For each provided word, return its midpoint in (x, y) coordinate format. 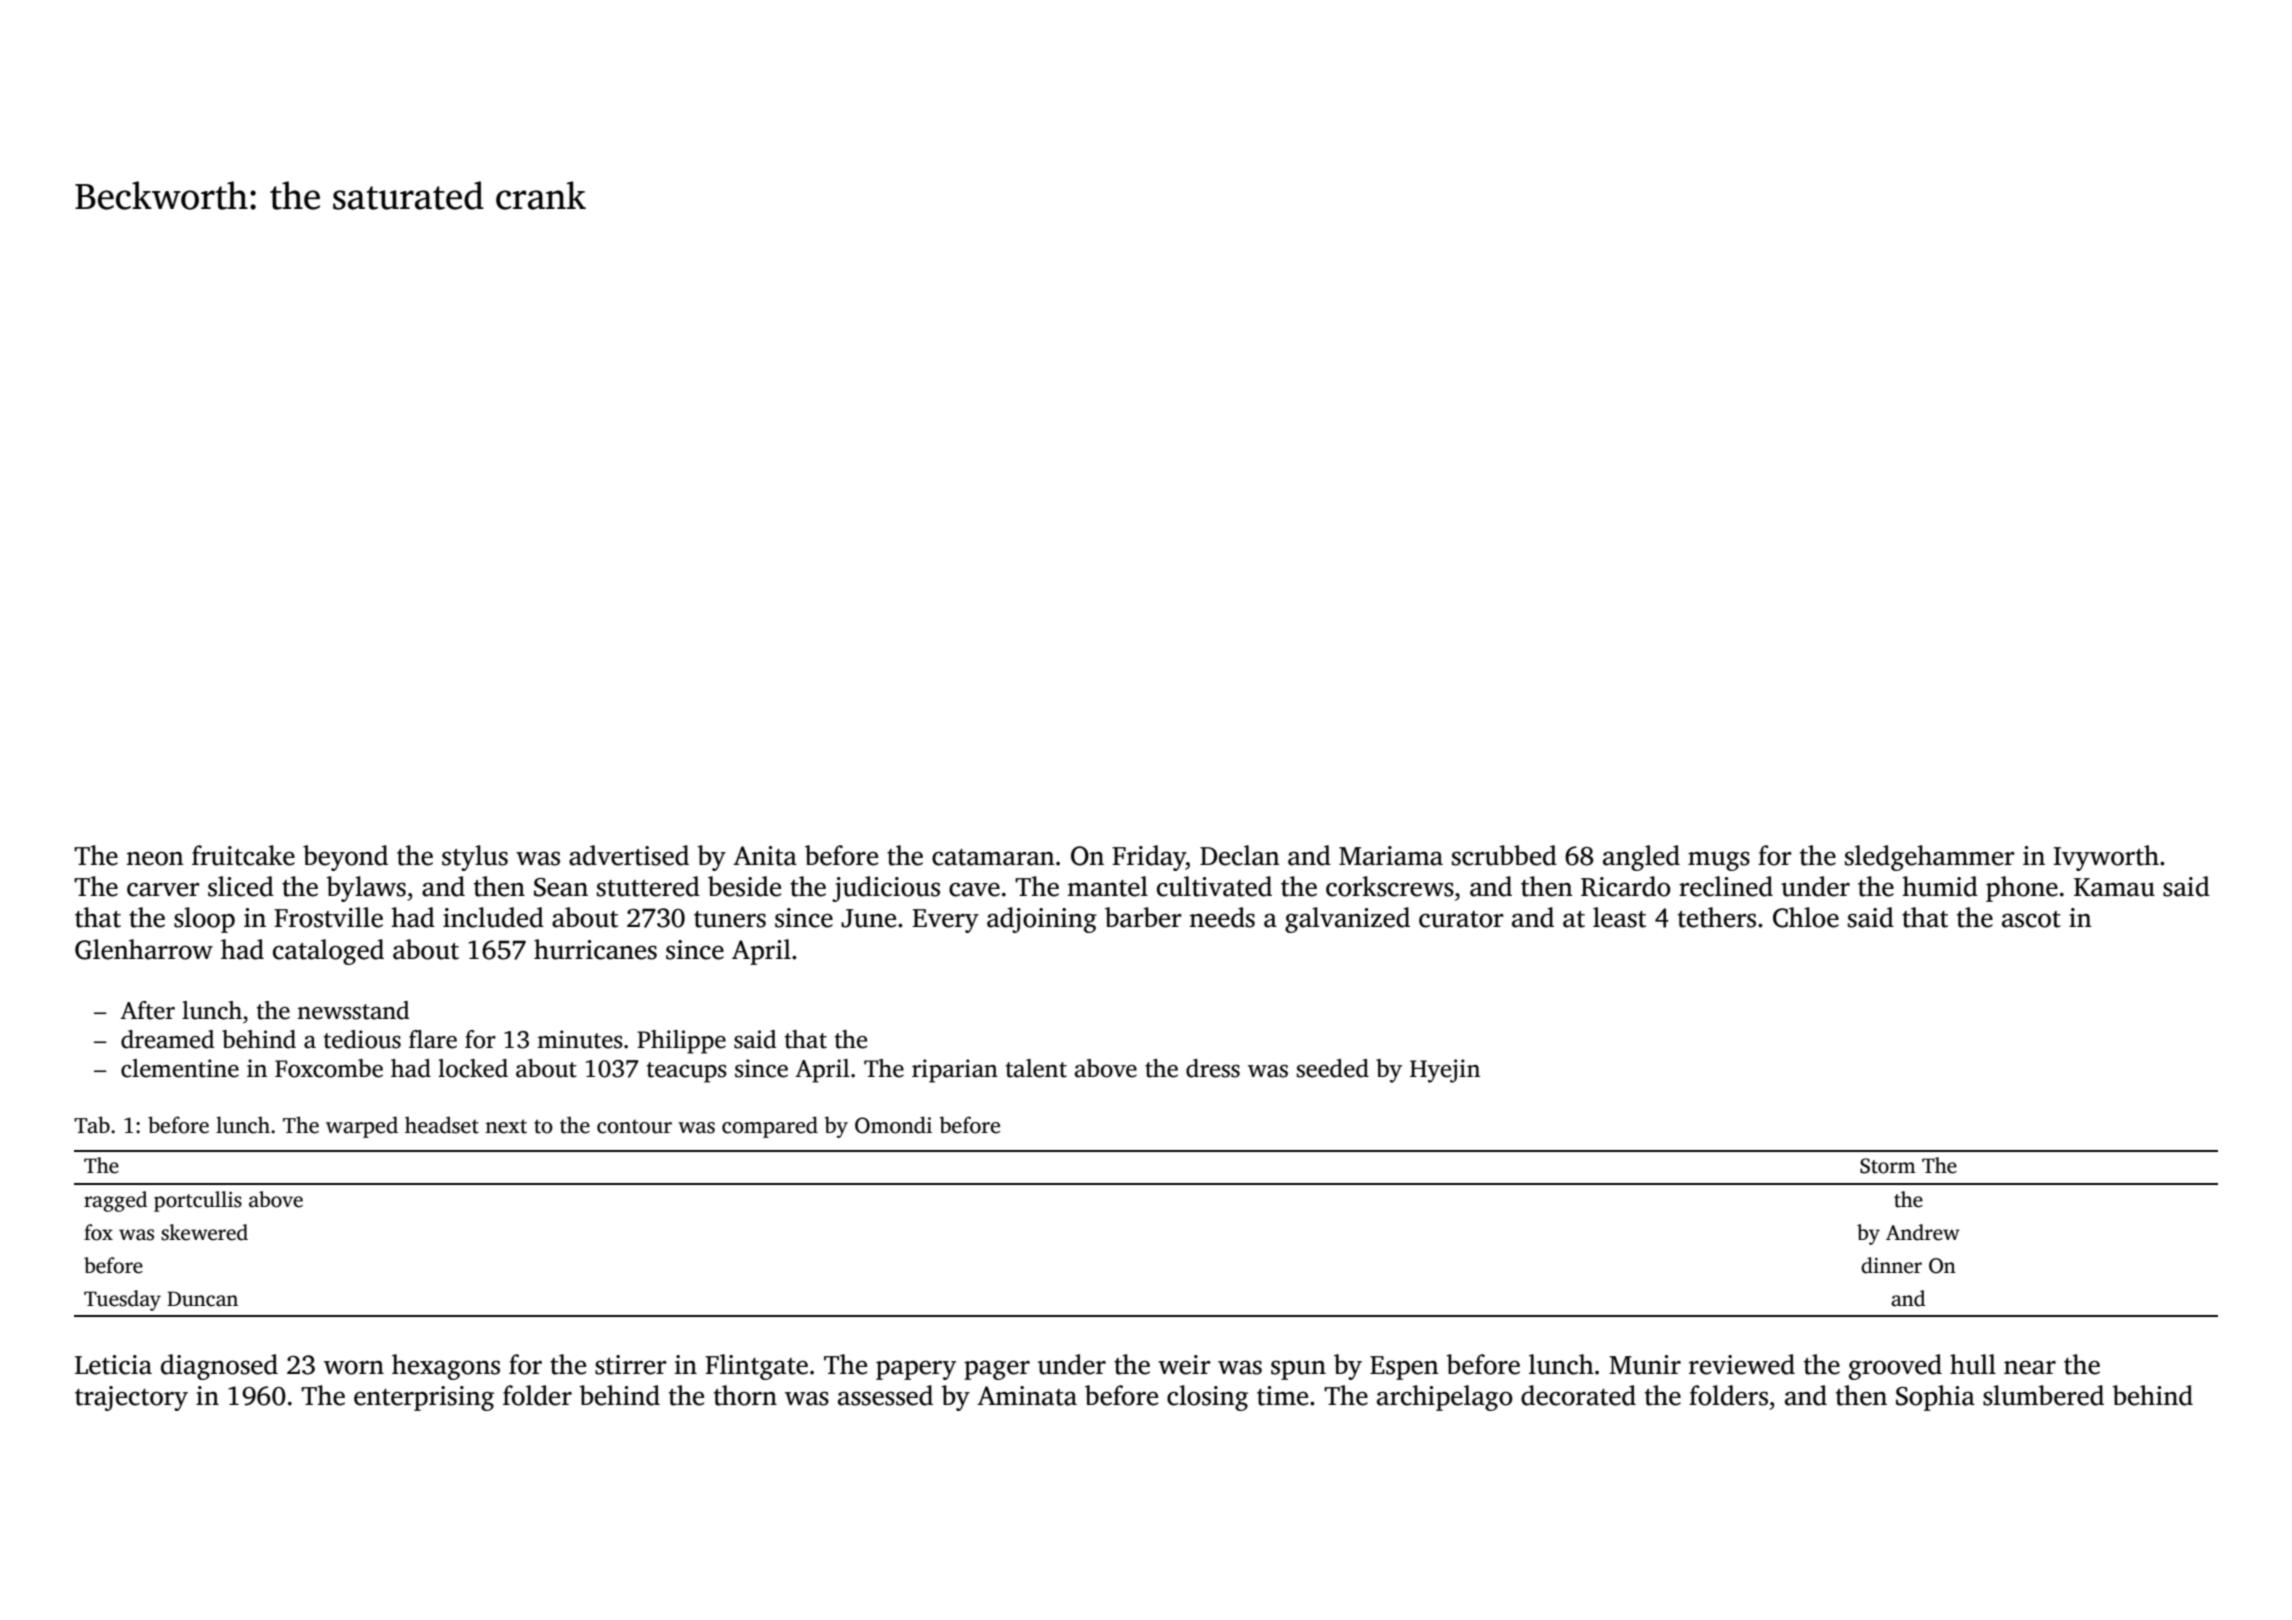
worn (354, 1367)
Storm (1888, 1166)
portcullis (198, 1201)
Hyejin (1445, 1071)
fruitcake (243, 855)
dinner (1891, 1265)
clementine (180, 1068)
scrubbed (1504, 855)
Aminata (1027, 1396)
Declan (1240, 855)
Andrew (1923, 1232)
